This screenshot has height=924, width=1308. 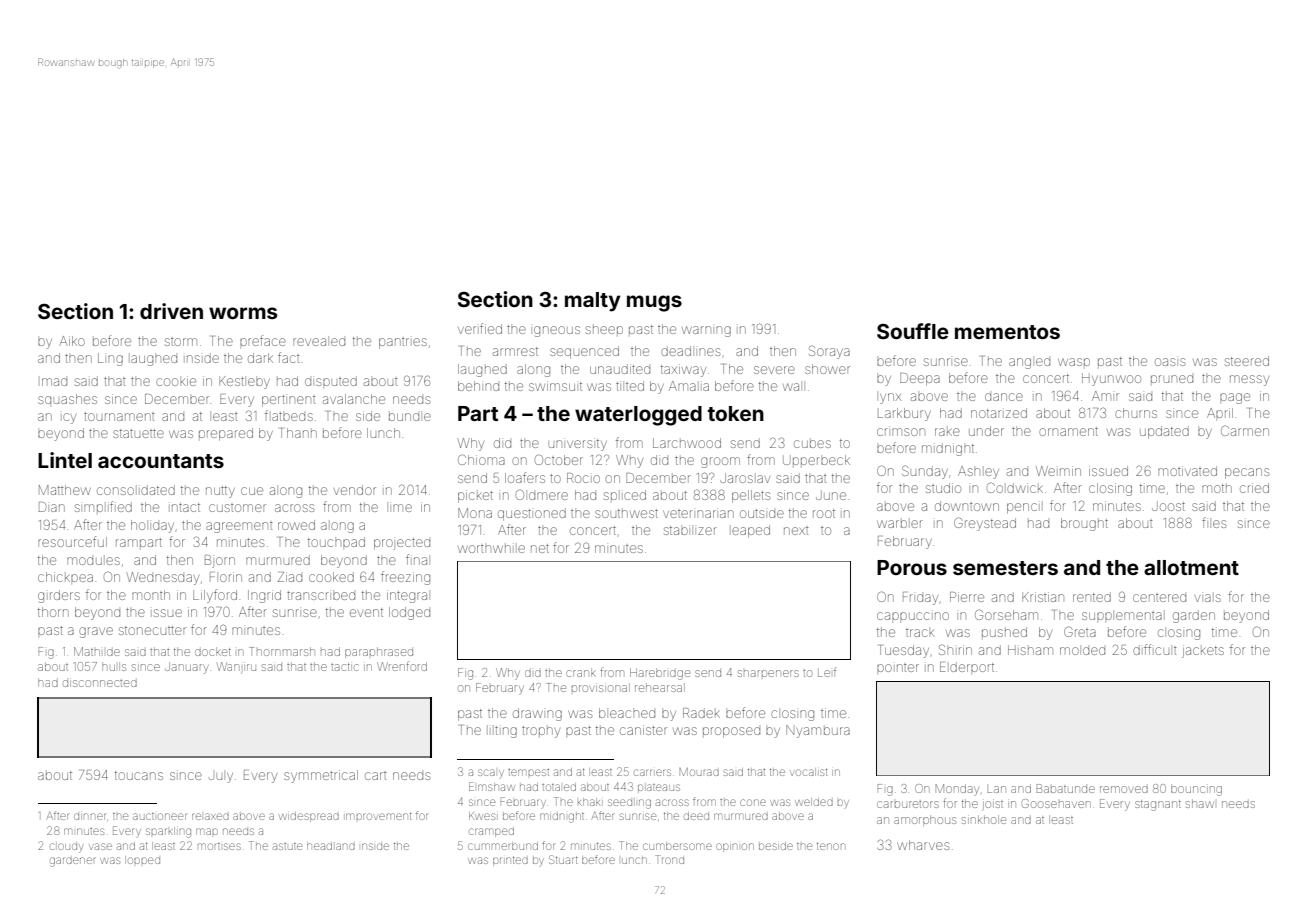 I want to click on resourceful, so click(x=72, y=541).
